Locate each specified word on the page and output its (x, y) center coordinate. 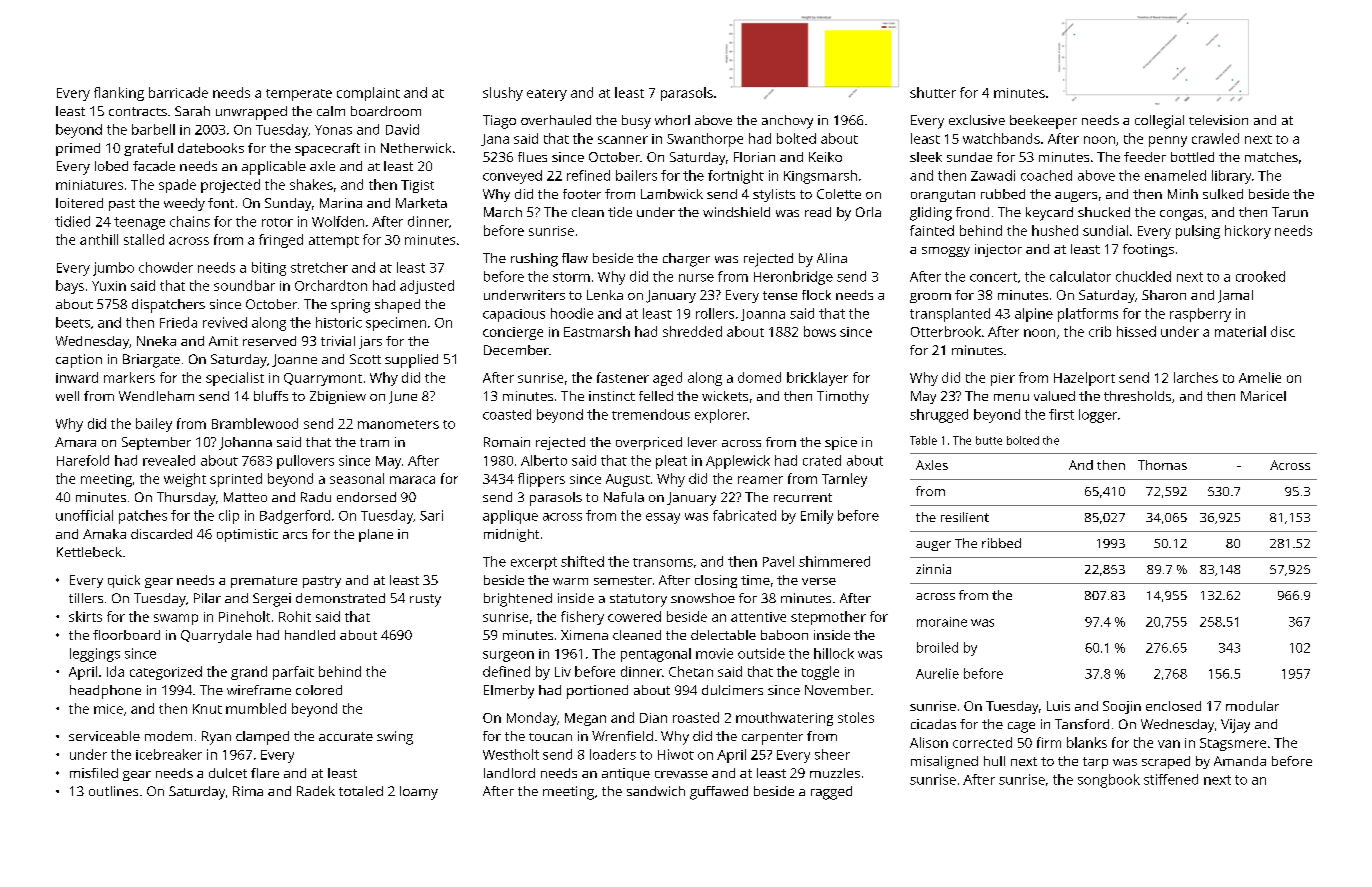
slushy (503, 94)
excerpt (534, 563)
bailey (154, 425)
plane (376, 535)
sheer (832, 754)
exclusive (977, 120)
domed (759, 377)
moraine (942, 622)
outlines (113, 791)
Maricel (1263, 396)
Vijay (1235, 726)
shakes (311, 184)
